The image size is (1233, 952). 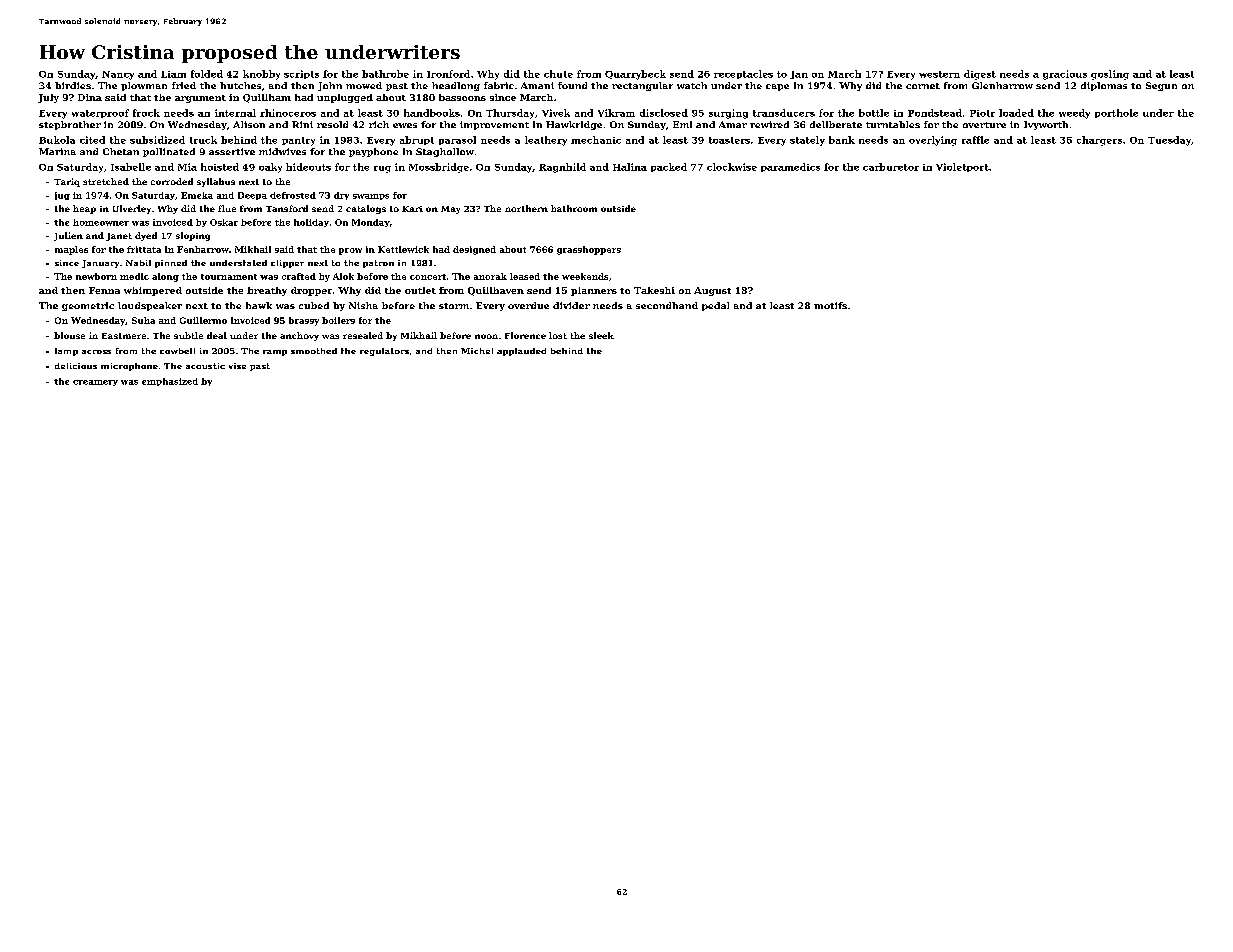 I want to click on creamery, so click(x=95, y=383).
